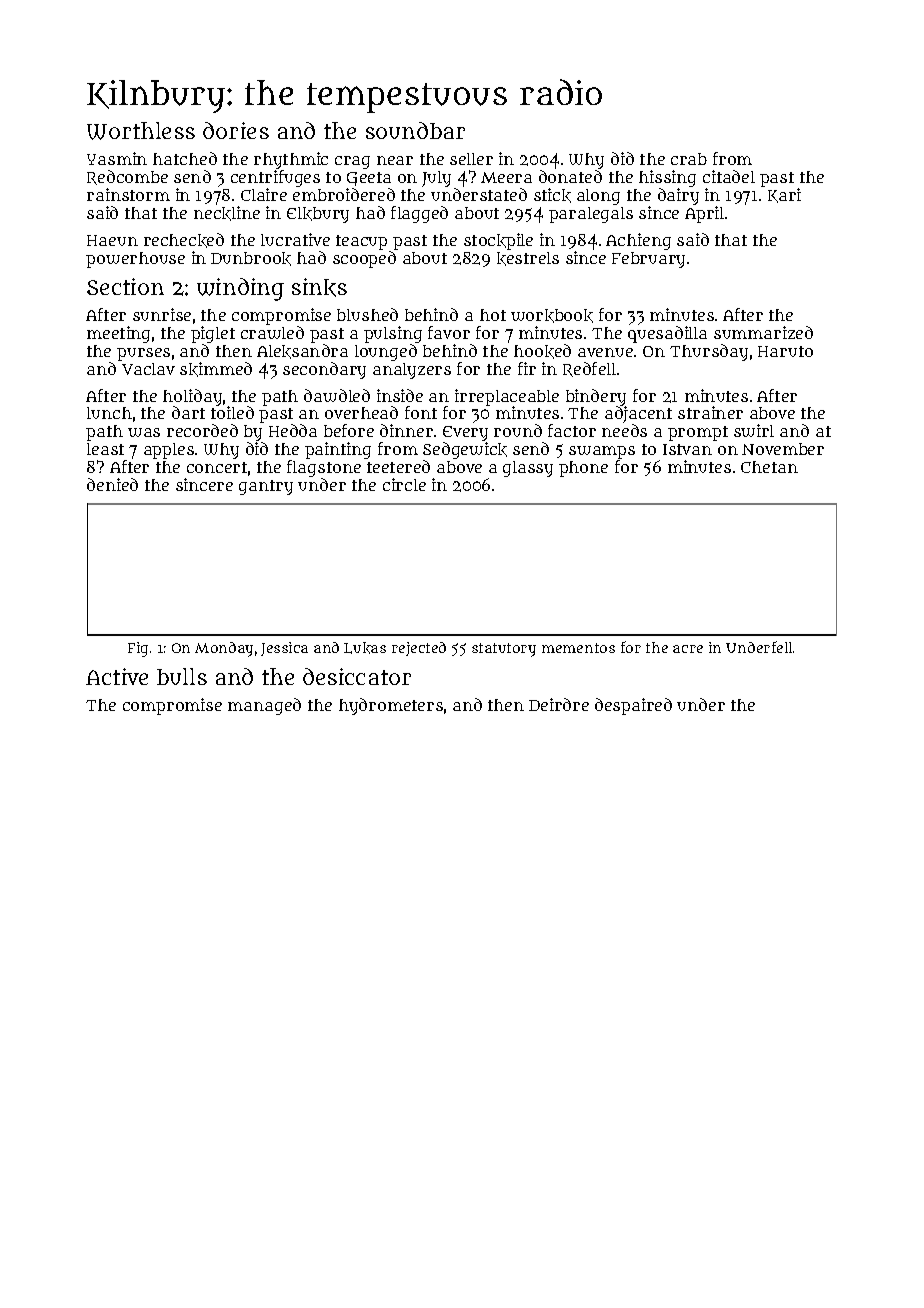 The image size is (924, 1308). Describe the element at coordinates (578, 648) in the page. I see `mementos` at that location.
